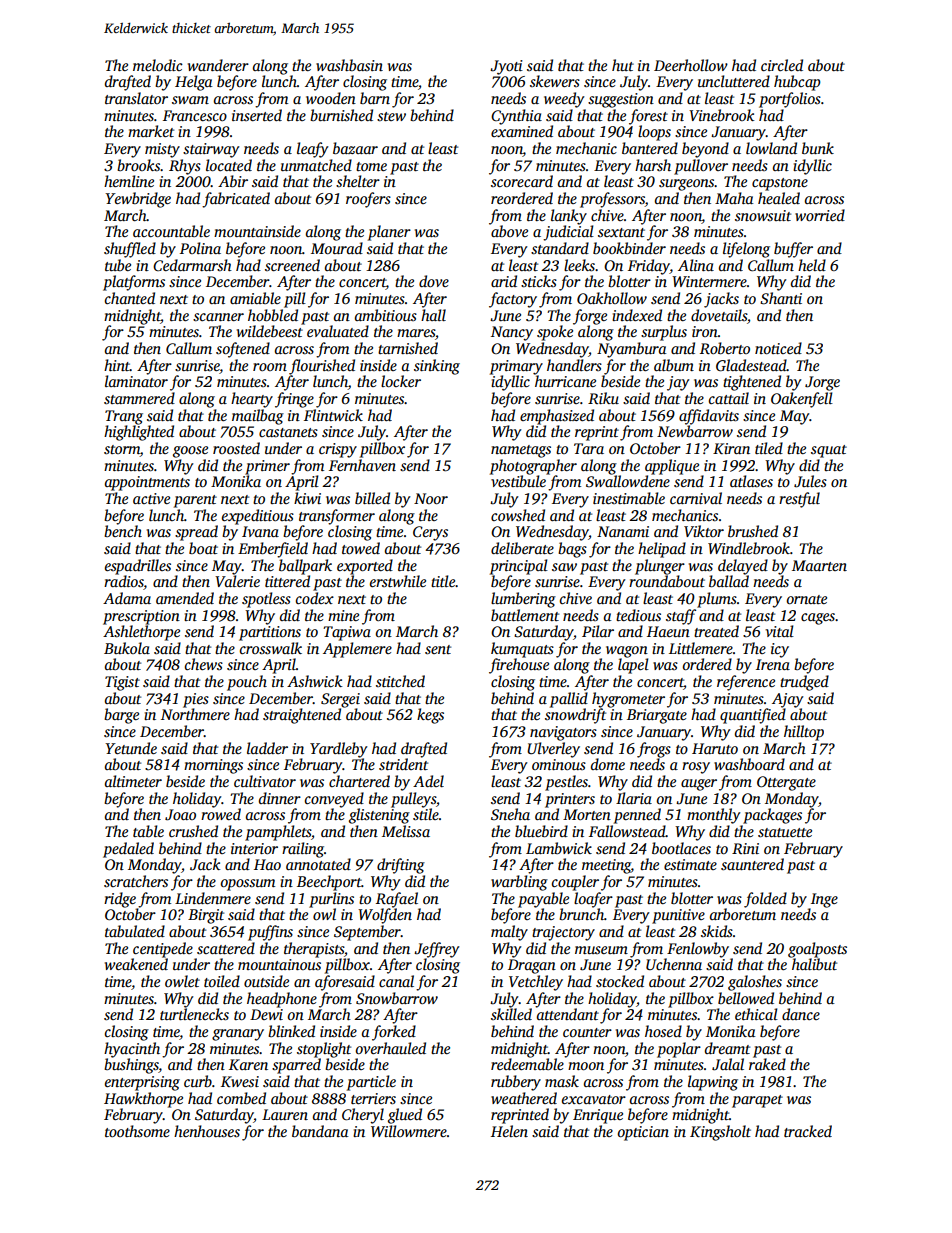 This screenshot has height=1233, width=952. I want to click on softened, so click(243, 350).
